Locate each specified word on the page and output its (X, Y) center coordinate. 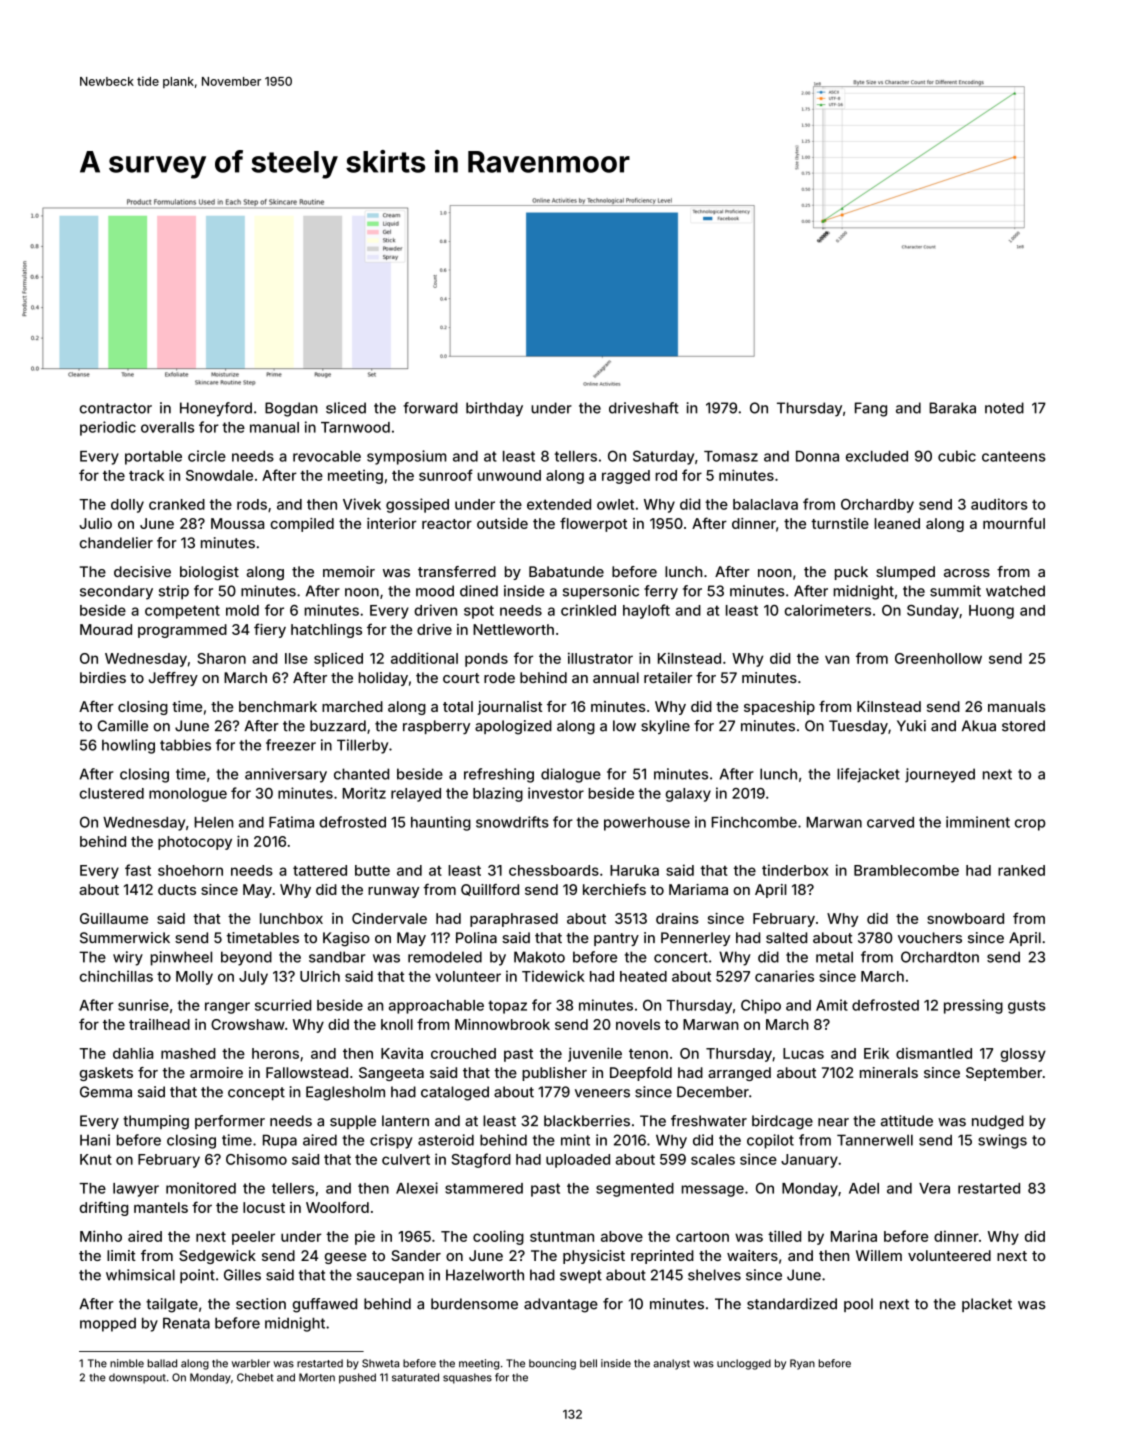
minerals (889, 1072)
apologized (513, 727)
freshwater (709, 1121)
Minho (101, 1236)
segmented (635, 1190)
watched (1015, 591)
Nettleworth (513, 629)
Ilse (296, 658)
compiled (302, 525)
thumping (156, 1122)
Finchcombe (754, 822)
